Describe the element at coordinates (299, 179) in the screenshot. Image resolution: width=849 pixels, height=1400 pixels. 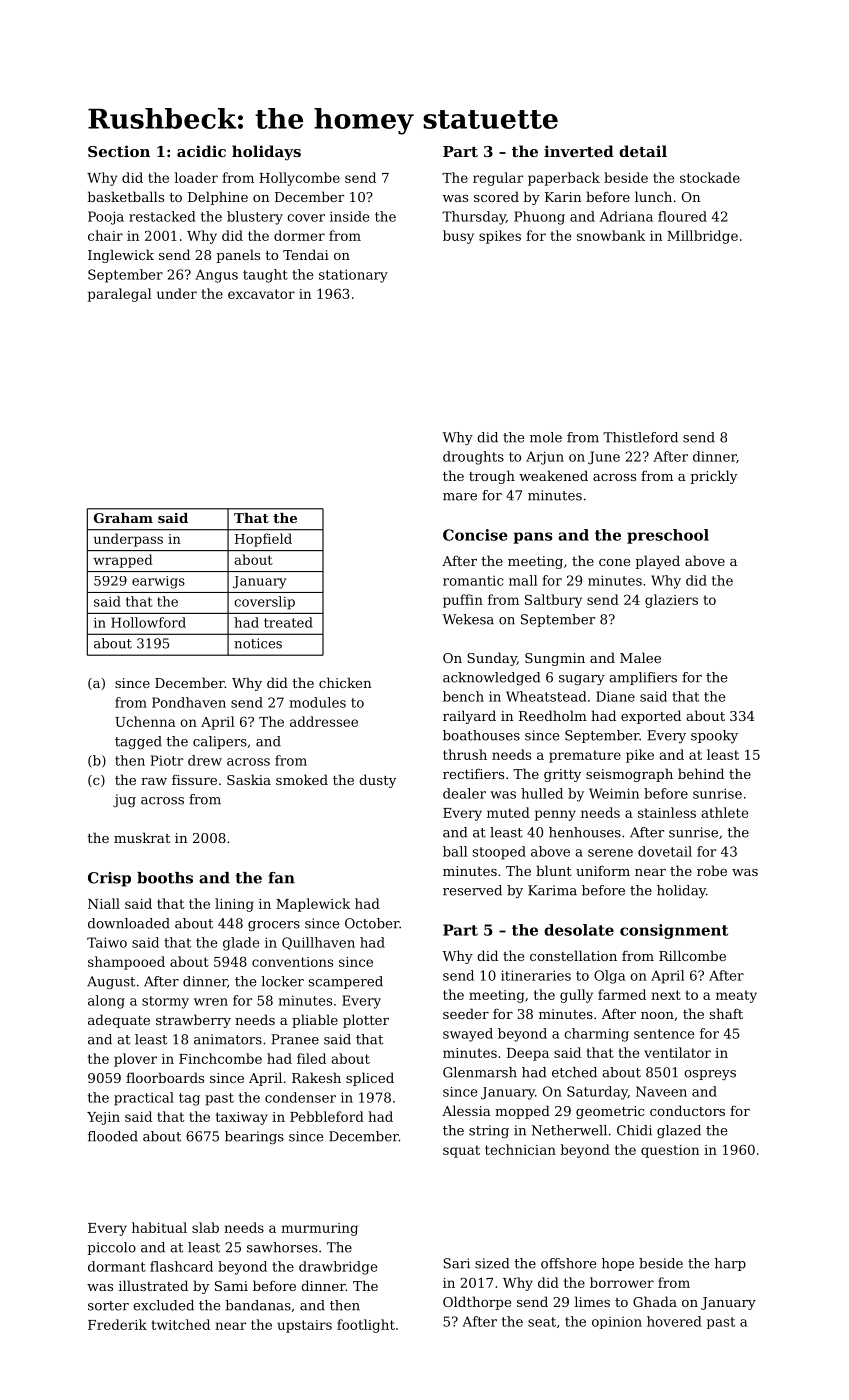
I see `Hollycombe` at that location.
